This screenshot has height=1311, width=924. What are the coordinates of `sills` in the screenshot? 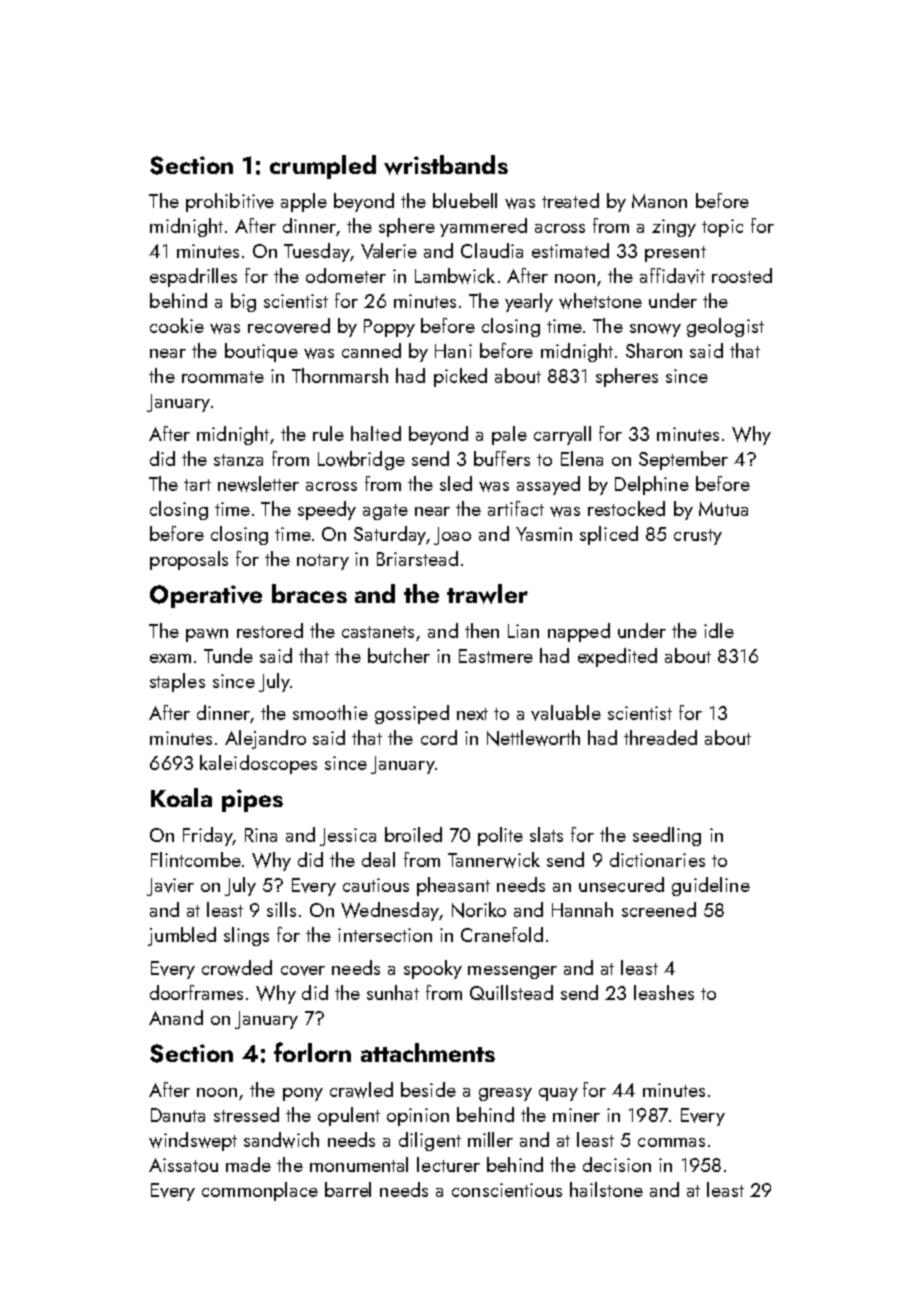 It's located at (281, 909).
